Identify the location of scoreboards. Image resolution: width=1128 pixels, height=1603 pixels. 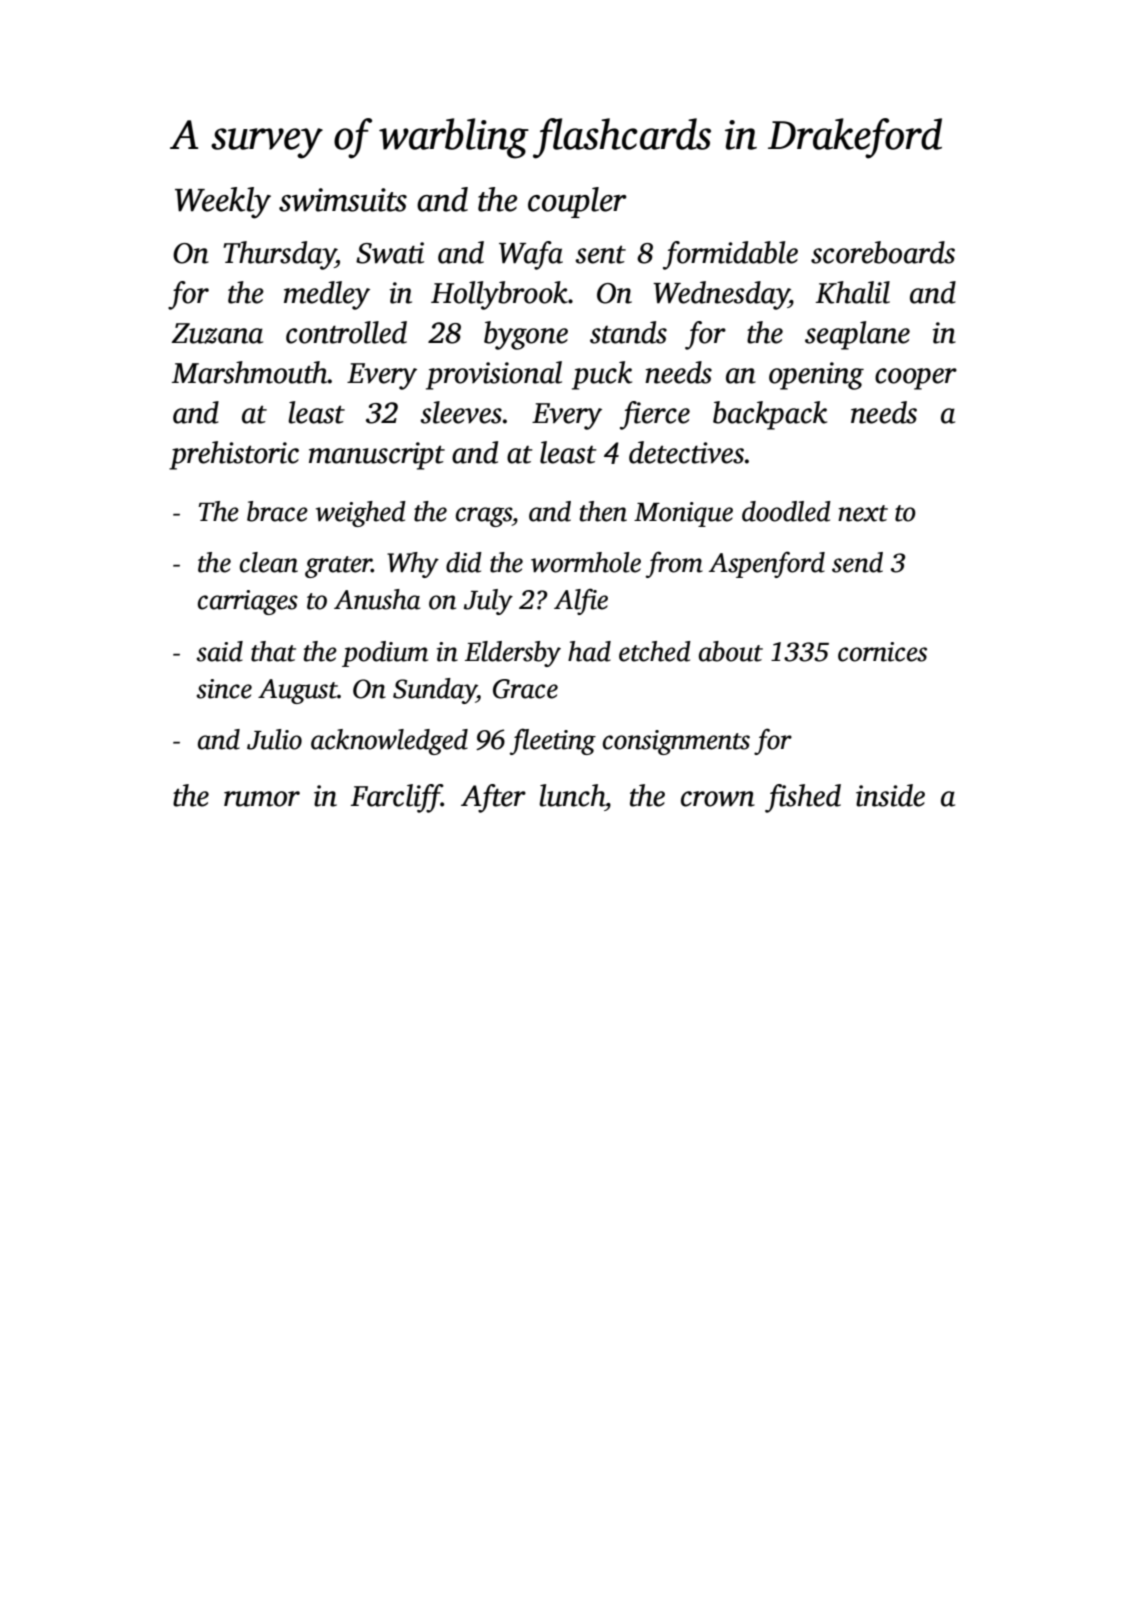
(883, 252).
